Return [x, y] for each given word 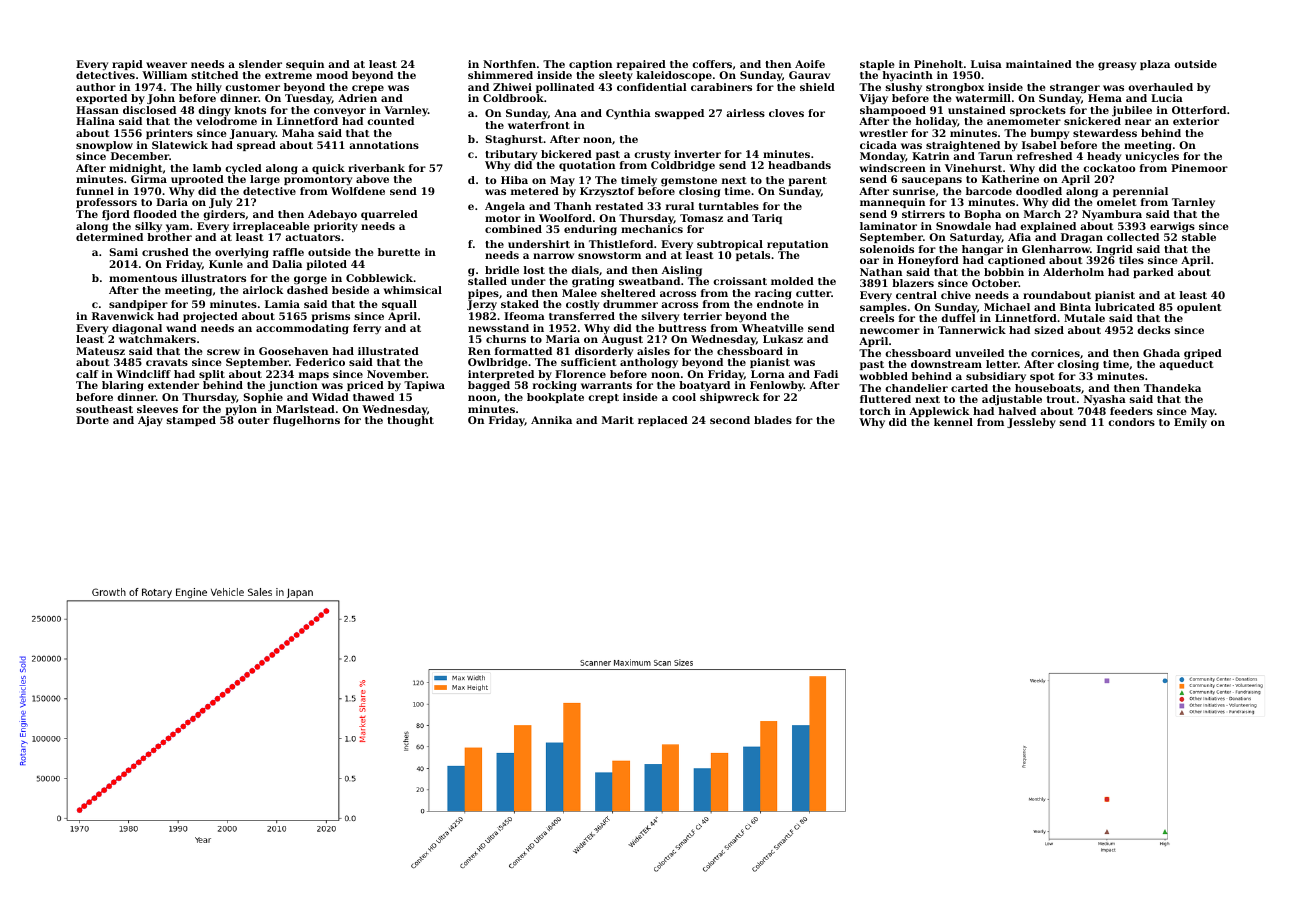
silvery [660, 317]
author [96, 87]
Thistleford [621, 244]
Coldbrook [513, 98]
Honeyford [928, 261]
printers [169, 134]
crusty [652, 156]
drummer [630, 304]
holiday [936, 122]
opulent [1199, 308]
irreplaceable [271, 227]
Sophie [263, 398]
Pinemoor [1199, 168]
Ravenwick [123, 316]
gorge [310, 280]
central [916, 295]
